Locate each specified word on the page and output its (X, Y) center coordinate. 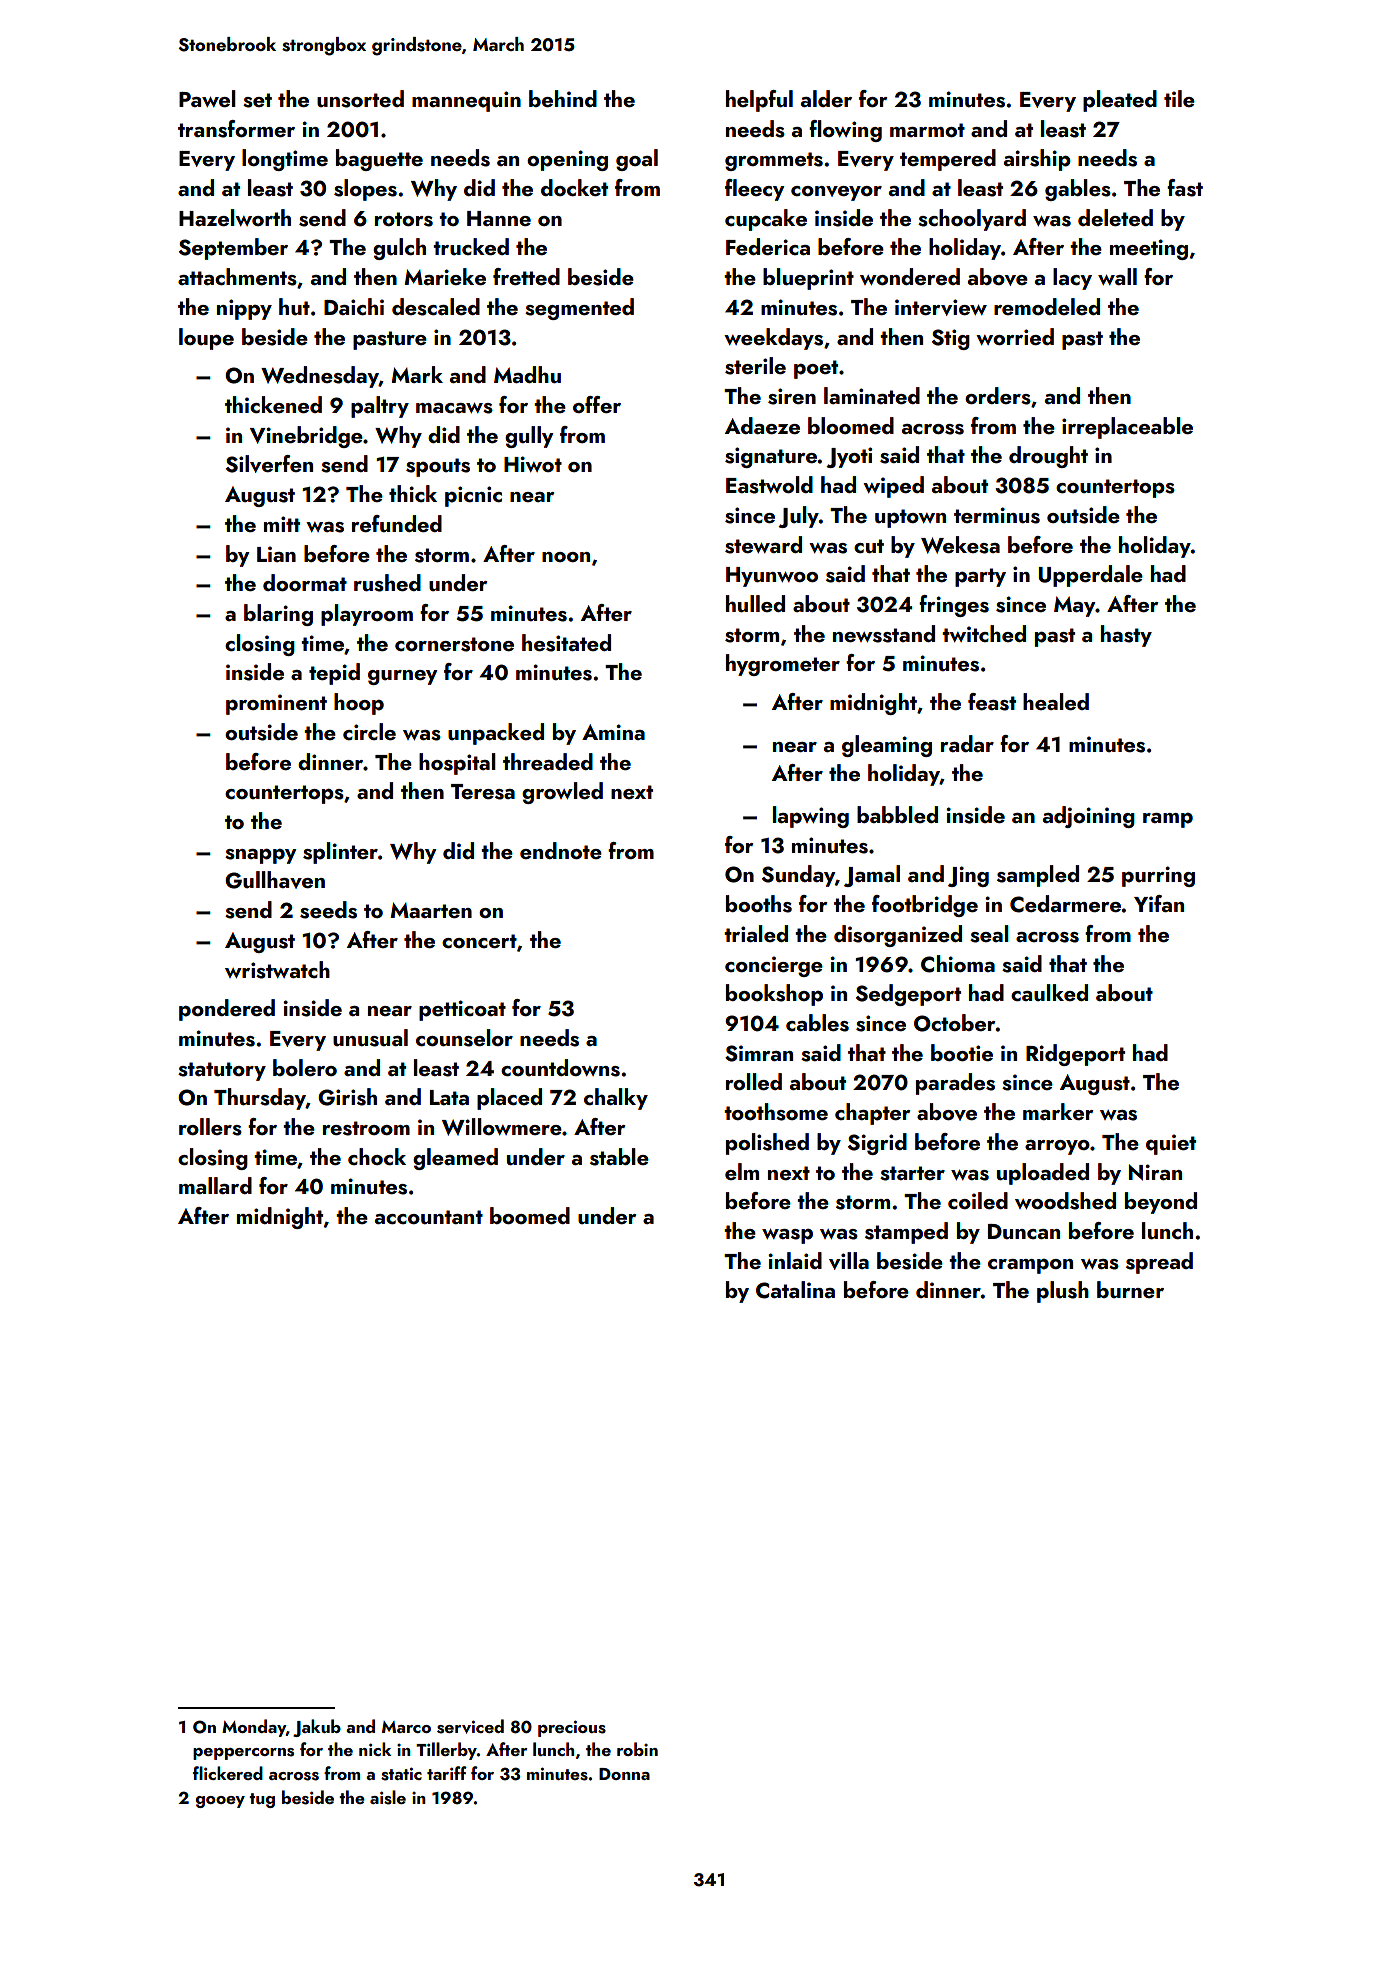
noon (566, 557)
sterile (755, 366)
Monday (254, 1728)
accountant (429, 1217)
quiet (1171, 1144)
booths (759, 904)
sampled (1038, 876)
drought (1048, 457)
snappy (261, 856)
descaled (436, 307)
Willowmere (502, 1127)
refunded (397, 523)
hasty (1126, 636)
